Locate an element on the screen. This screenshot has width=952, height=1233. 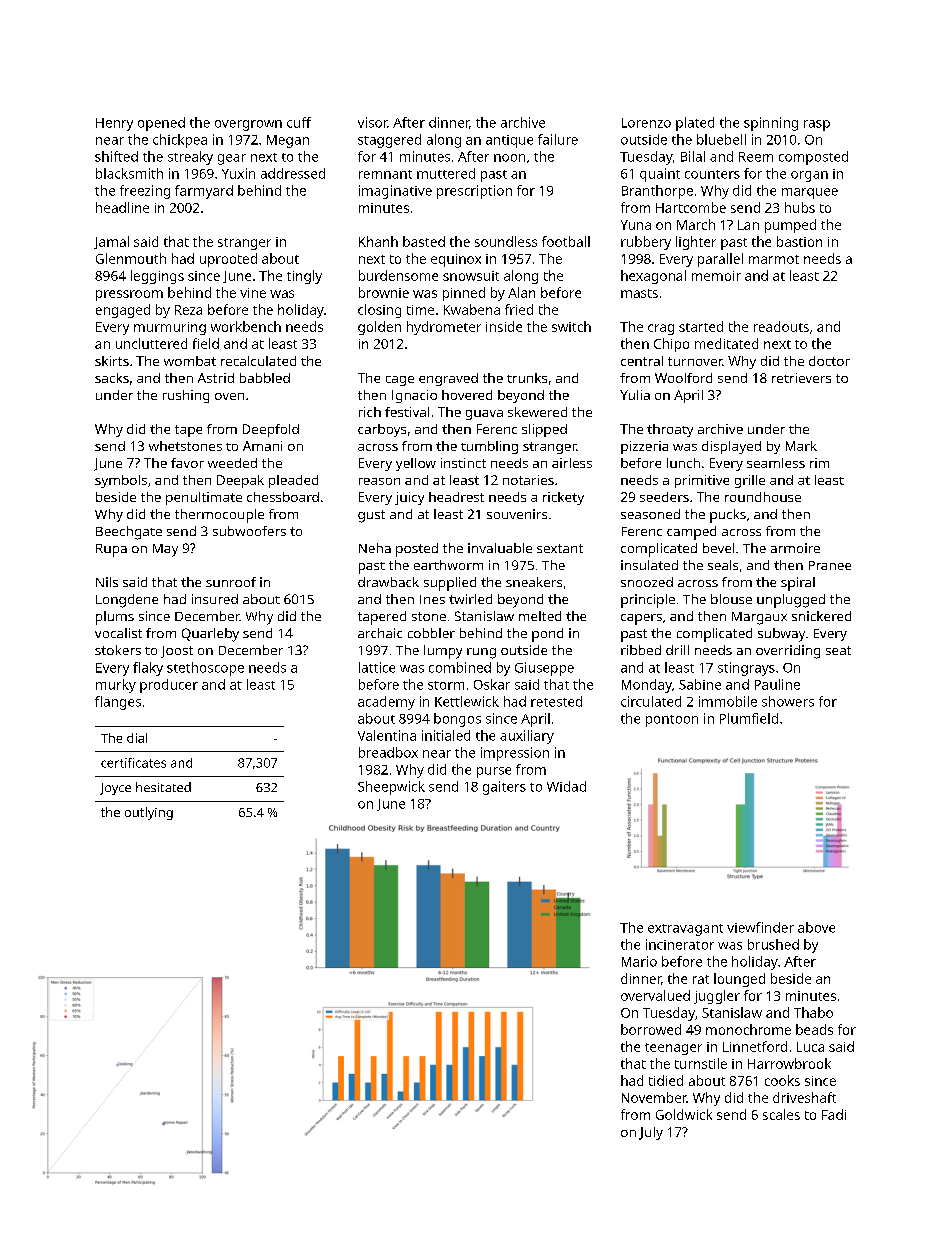
visor is located at coordinates (373, 122).
